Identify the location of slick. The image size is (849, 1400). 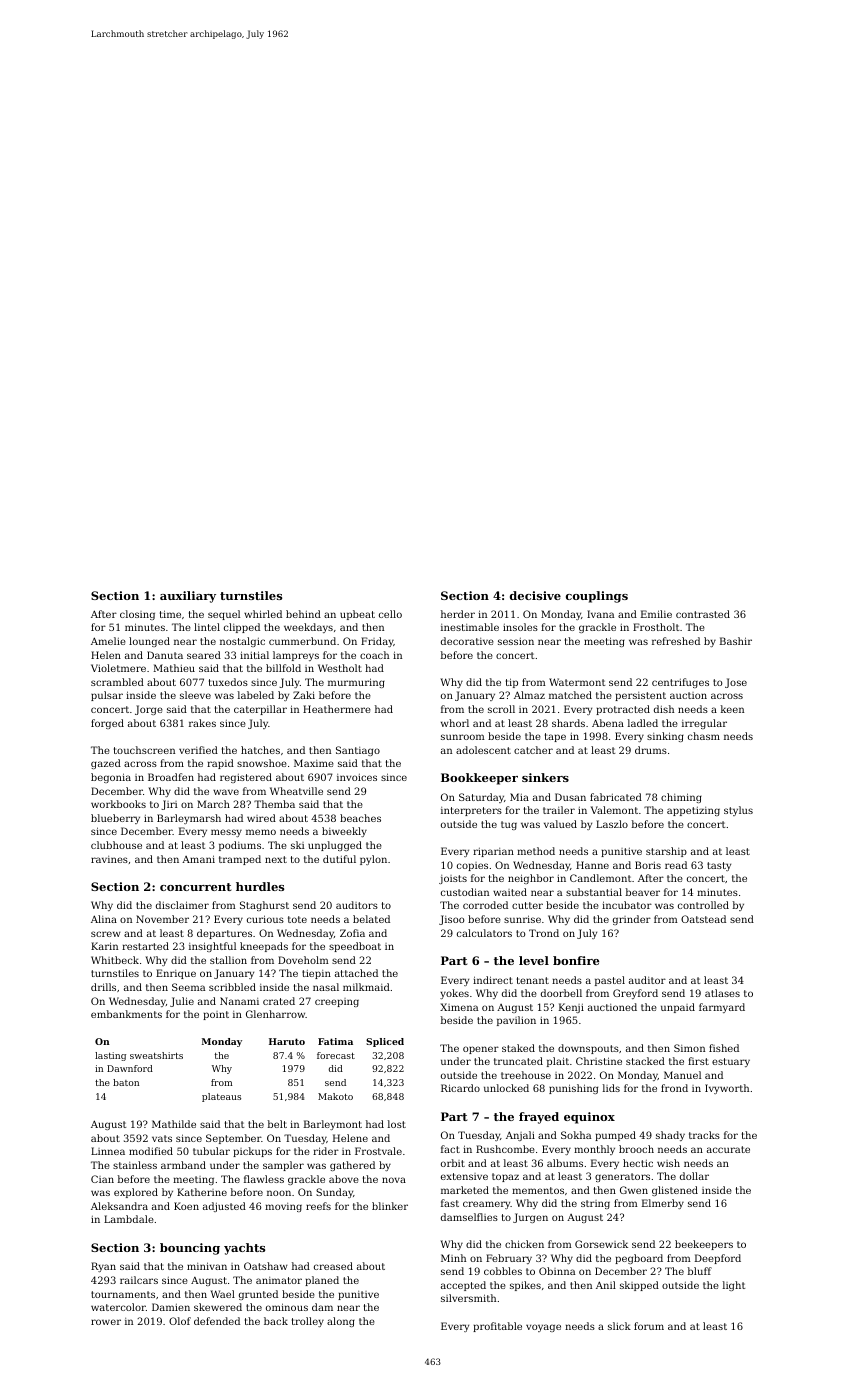
(619, 1326).
